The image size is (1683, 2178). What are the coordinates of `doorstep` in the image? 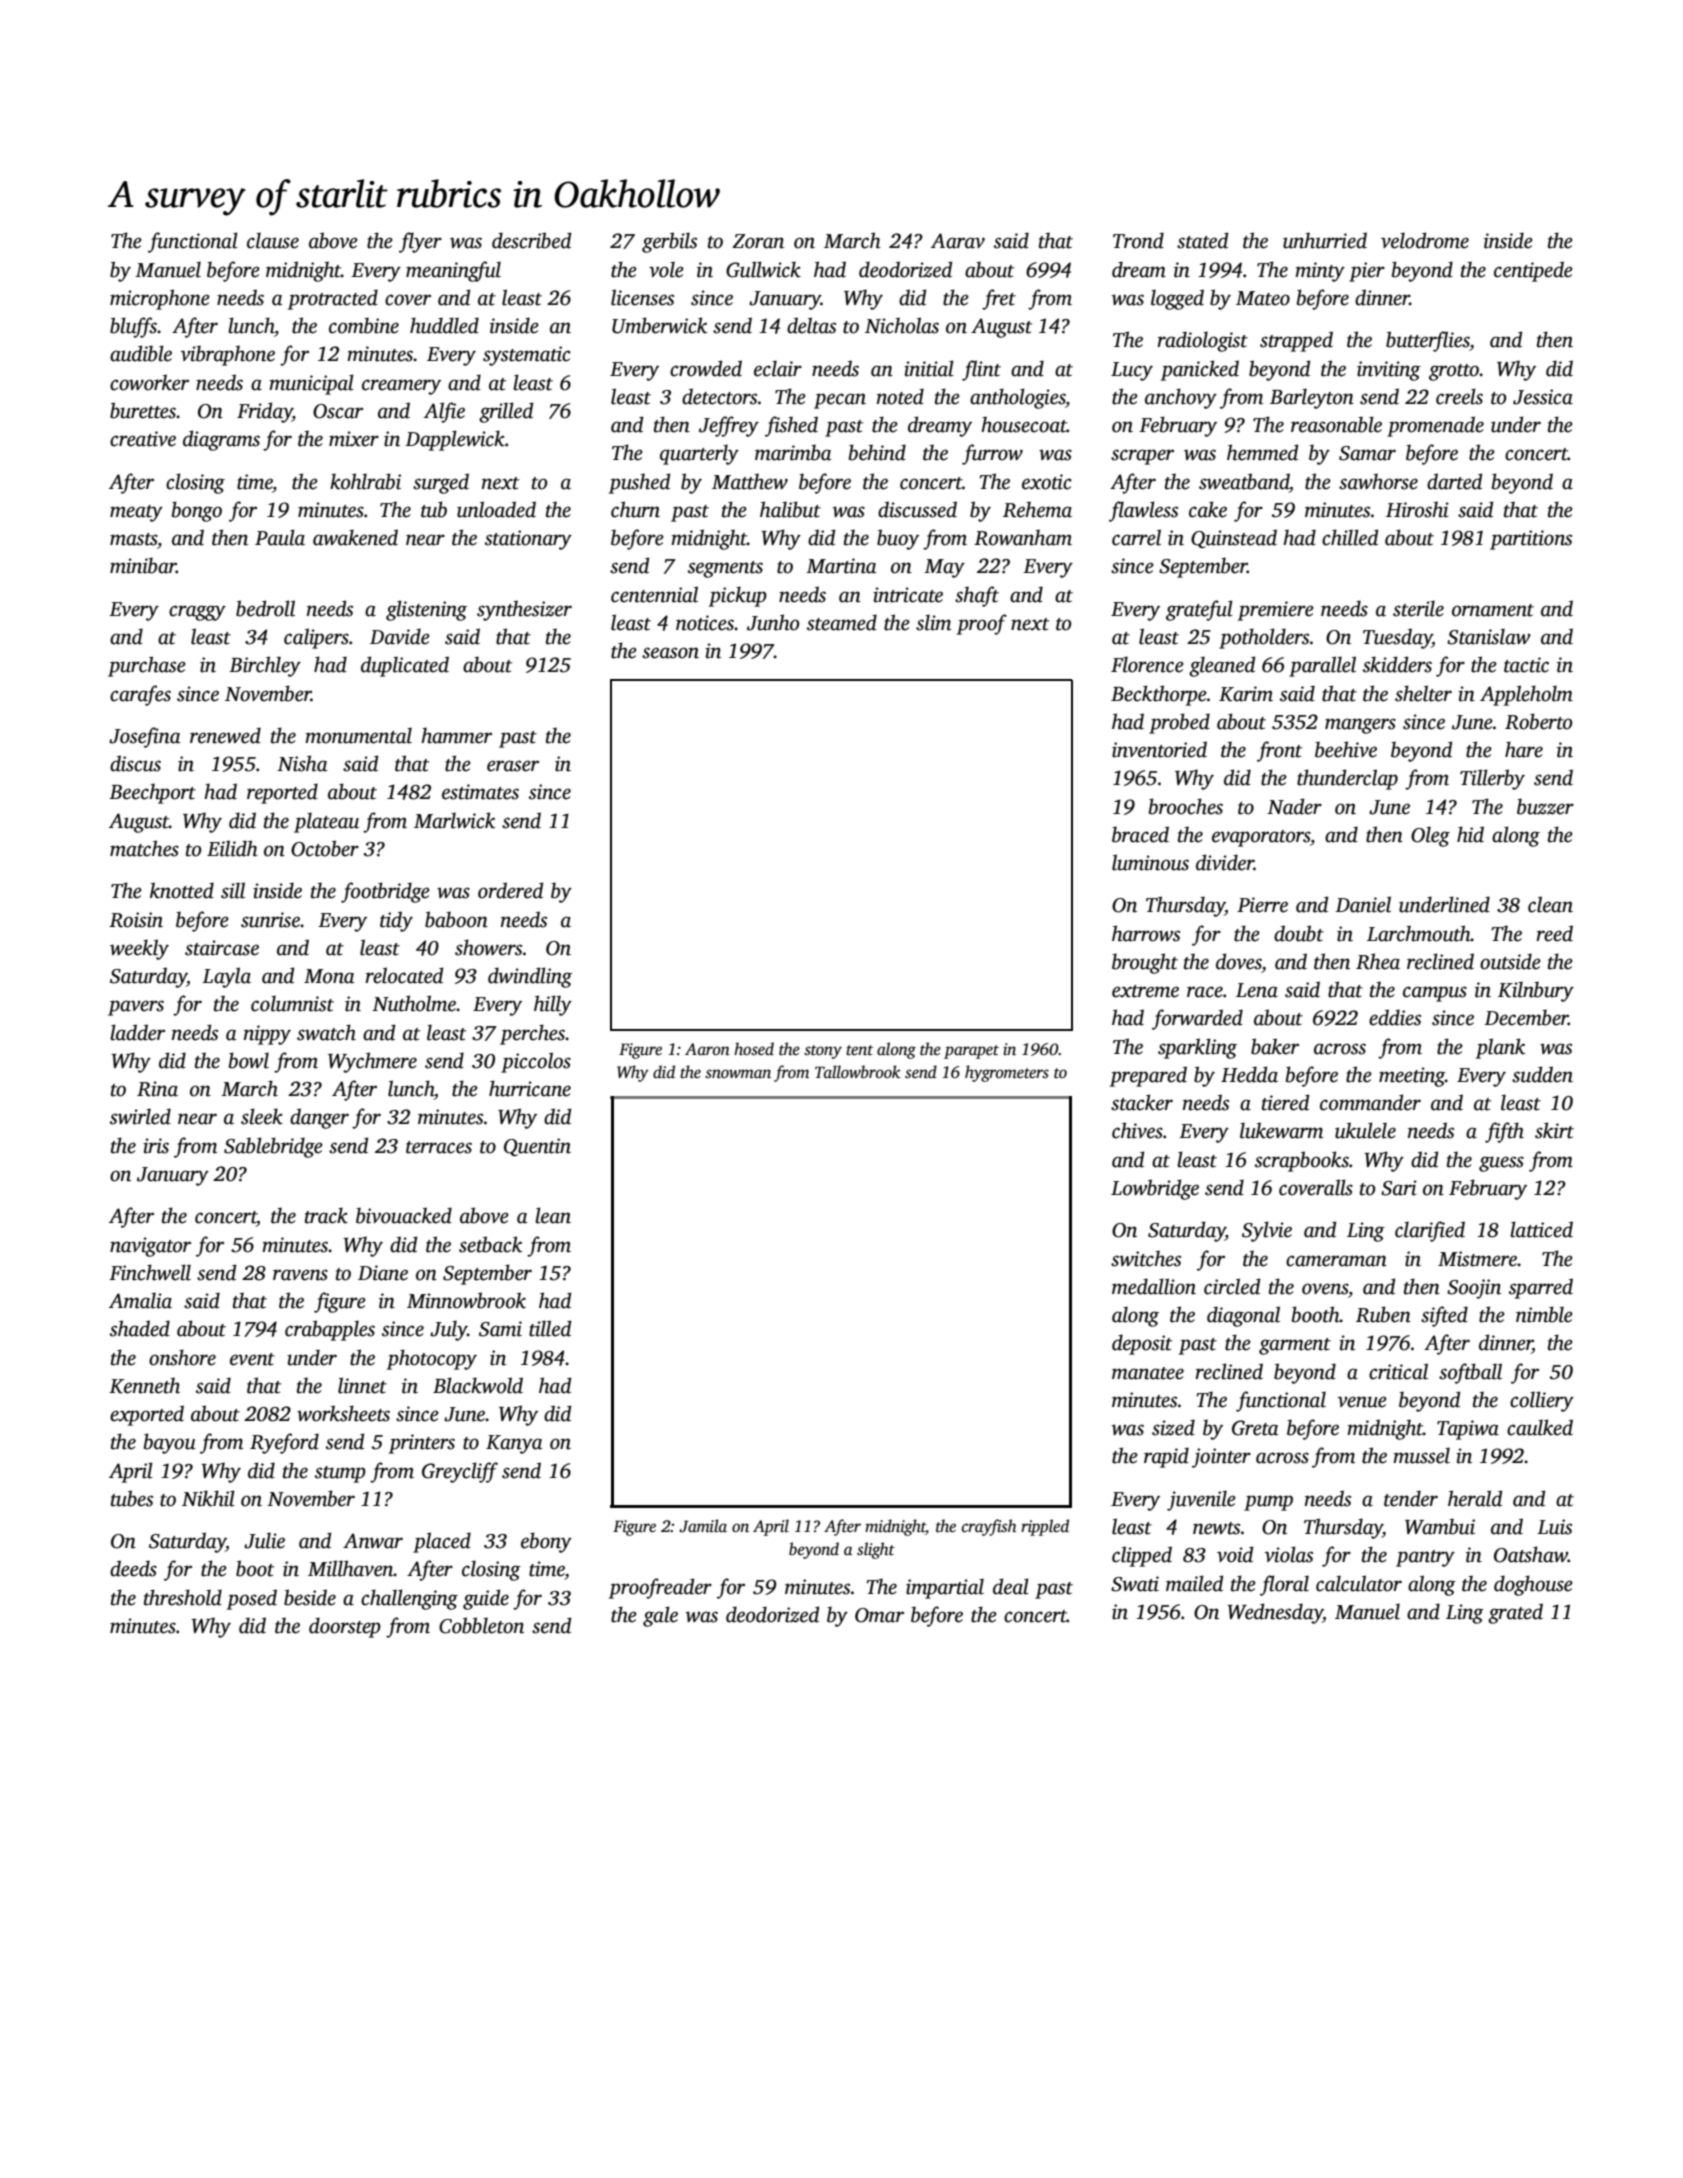 It's located at (345, 1627).
